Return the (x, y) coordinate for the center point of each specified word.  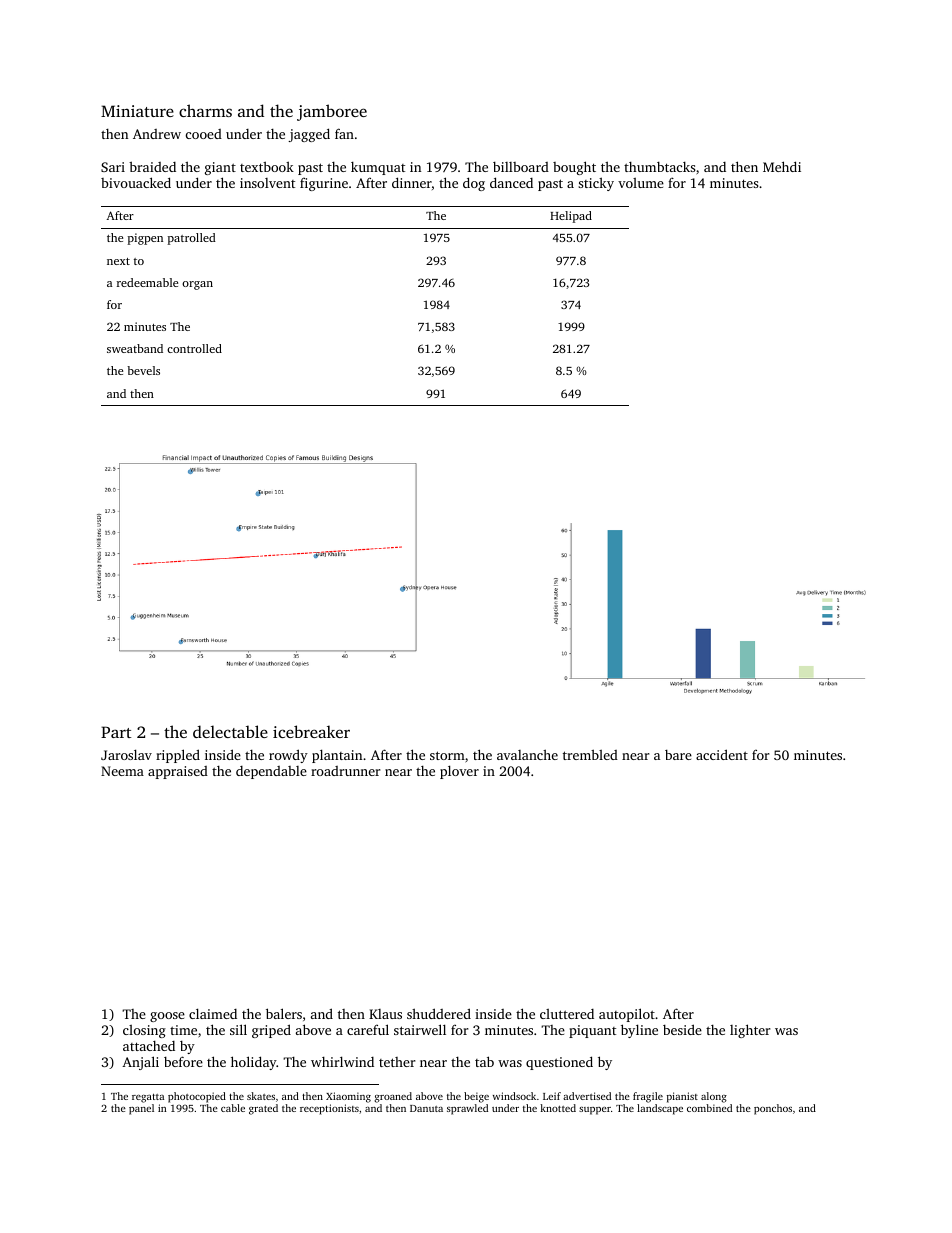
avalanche (527, 754)
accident (722, 754)
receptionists (329, 1109)
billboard (521, 167)
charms (205, 110)
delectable (230, 731)
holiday (253, 1063)
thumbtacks (659, 167)
